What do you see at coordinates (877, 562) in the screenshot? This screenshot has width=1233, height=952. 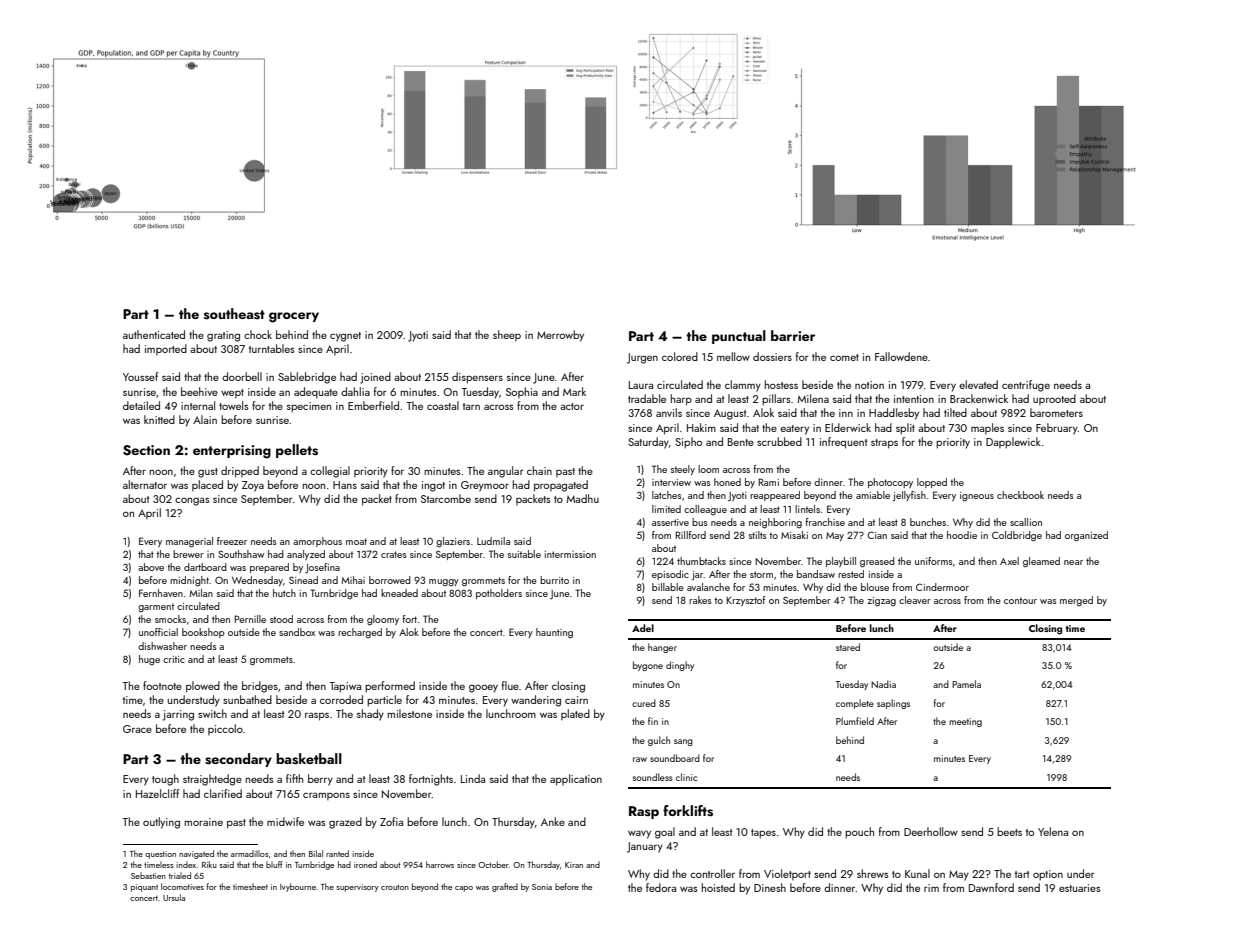 I see `greased` at bounding box center [877, 562].
